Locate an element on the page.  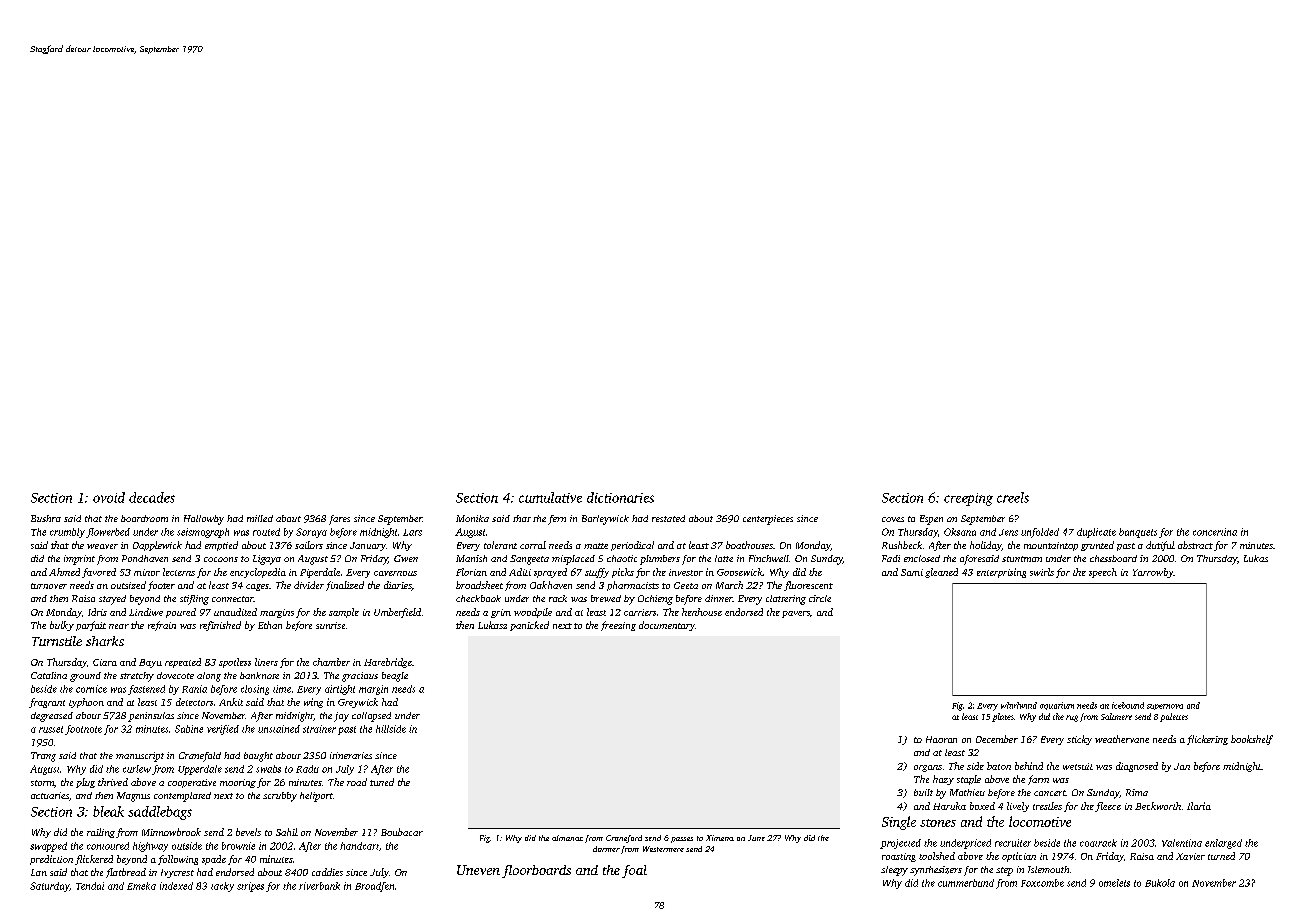
foal is located at coordinates (634, 871).
